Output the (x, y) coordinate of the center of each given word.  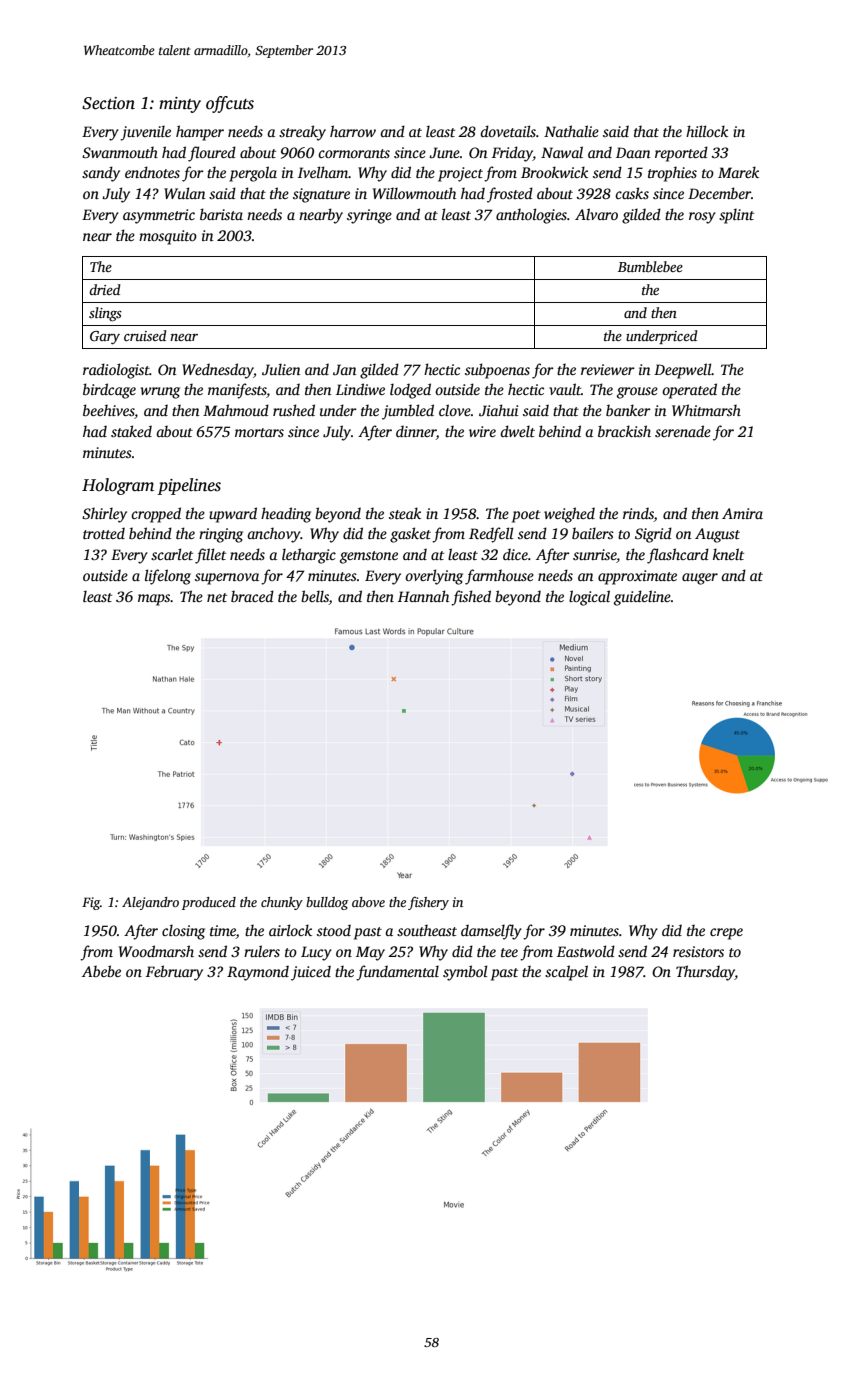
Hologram (118, 486)
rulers (262, 951)
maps (154, 600)
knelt (728, 554)
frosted (510, 195)
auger (700, 579)
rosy (702, 218)
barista (221, 214)
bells (315, 597)
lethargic (309, 556)
